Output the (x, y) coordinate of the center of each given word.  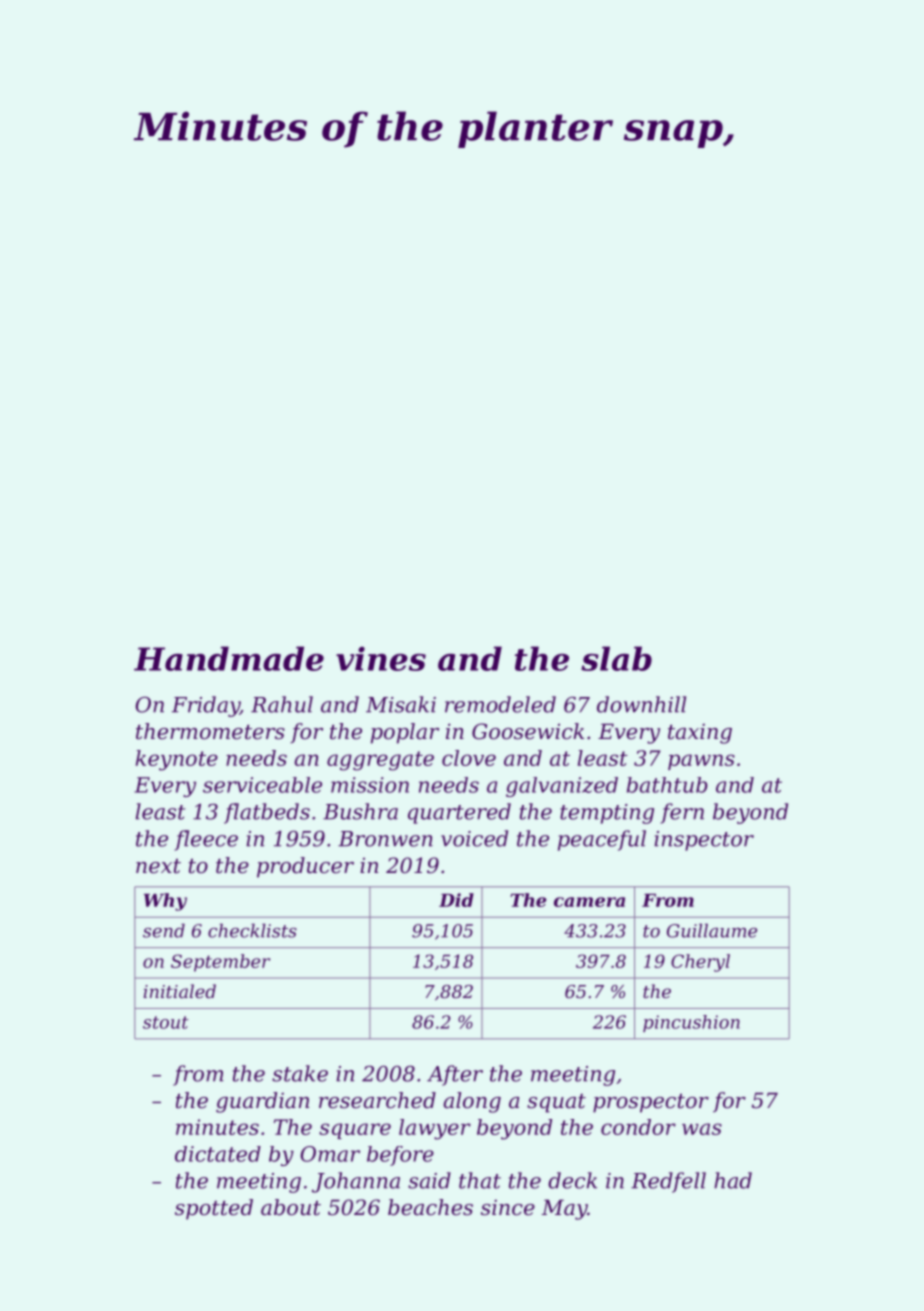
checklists (252, 931)
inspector (704, 841)
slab (616, 658)
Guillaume (712, 931)
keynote (177, 760)
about (291, 1207)
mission (370, 785)
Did (456, 900)
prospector (651, 1103)
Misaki (401, 704)
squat (556, 1103)
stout (166, 1022)
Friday (206, 706)
